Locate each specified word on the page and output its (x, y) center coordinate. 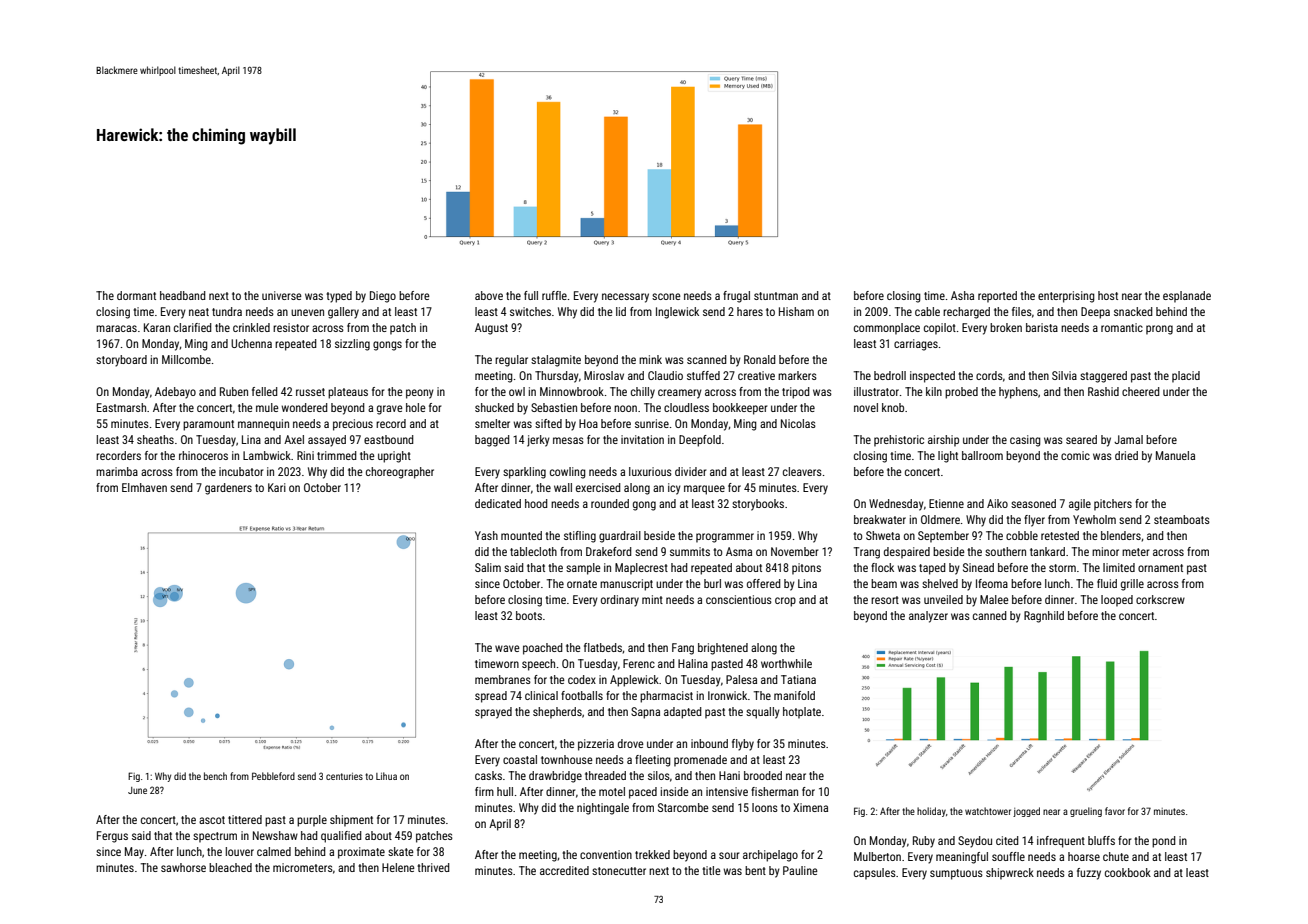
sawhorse (183, 867)
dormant (136, 295)
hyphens (1018, 393)
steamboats (1182, 519)
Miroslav (604, 375)
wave (507, 648)
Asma (739, 551)
